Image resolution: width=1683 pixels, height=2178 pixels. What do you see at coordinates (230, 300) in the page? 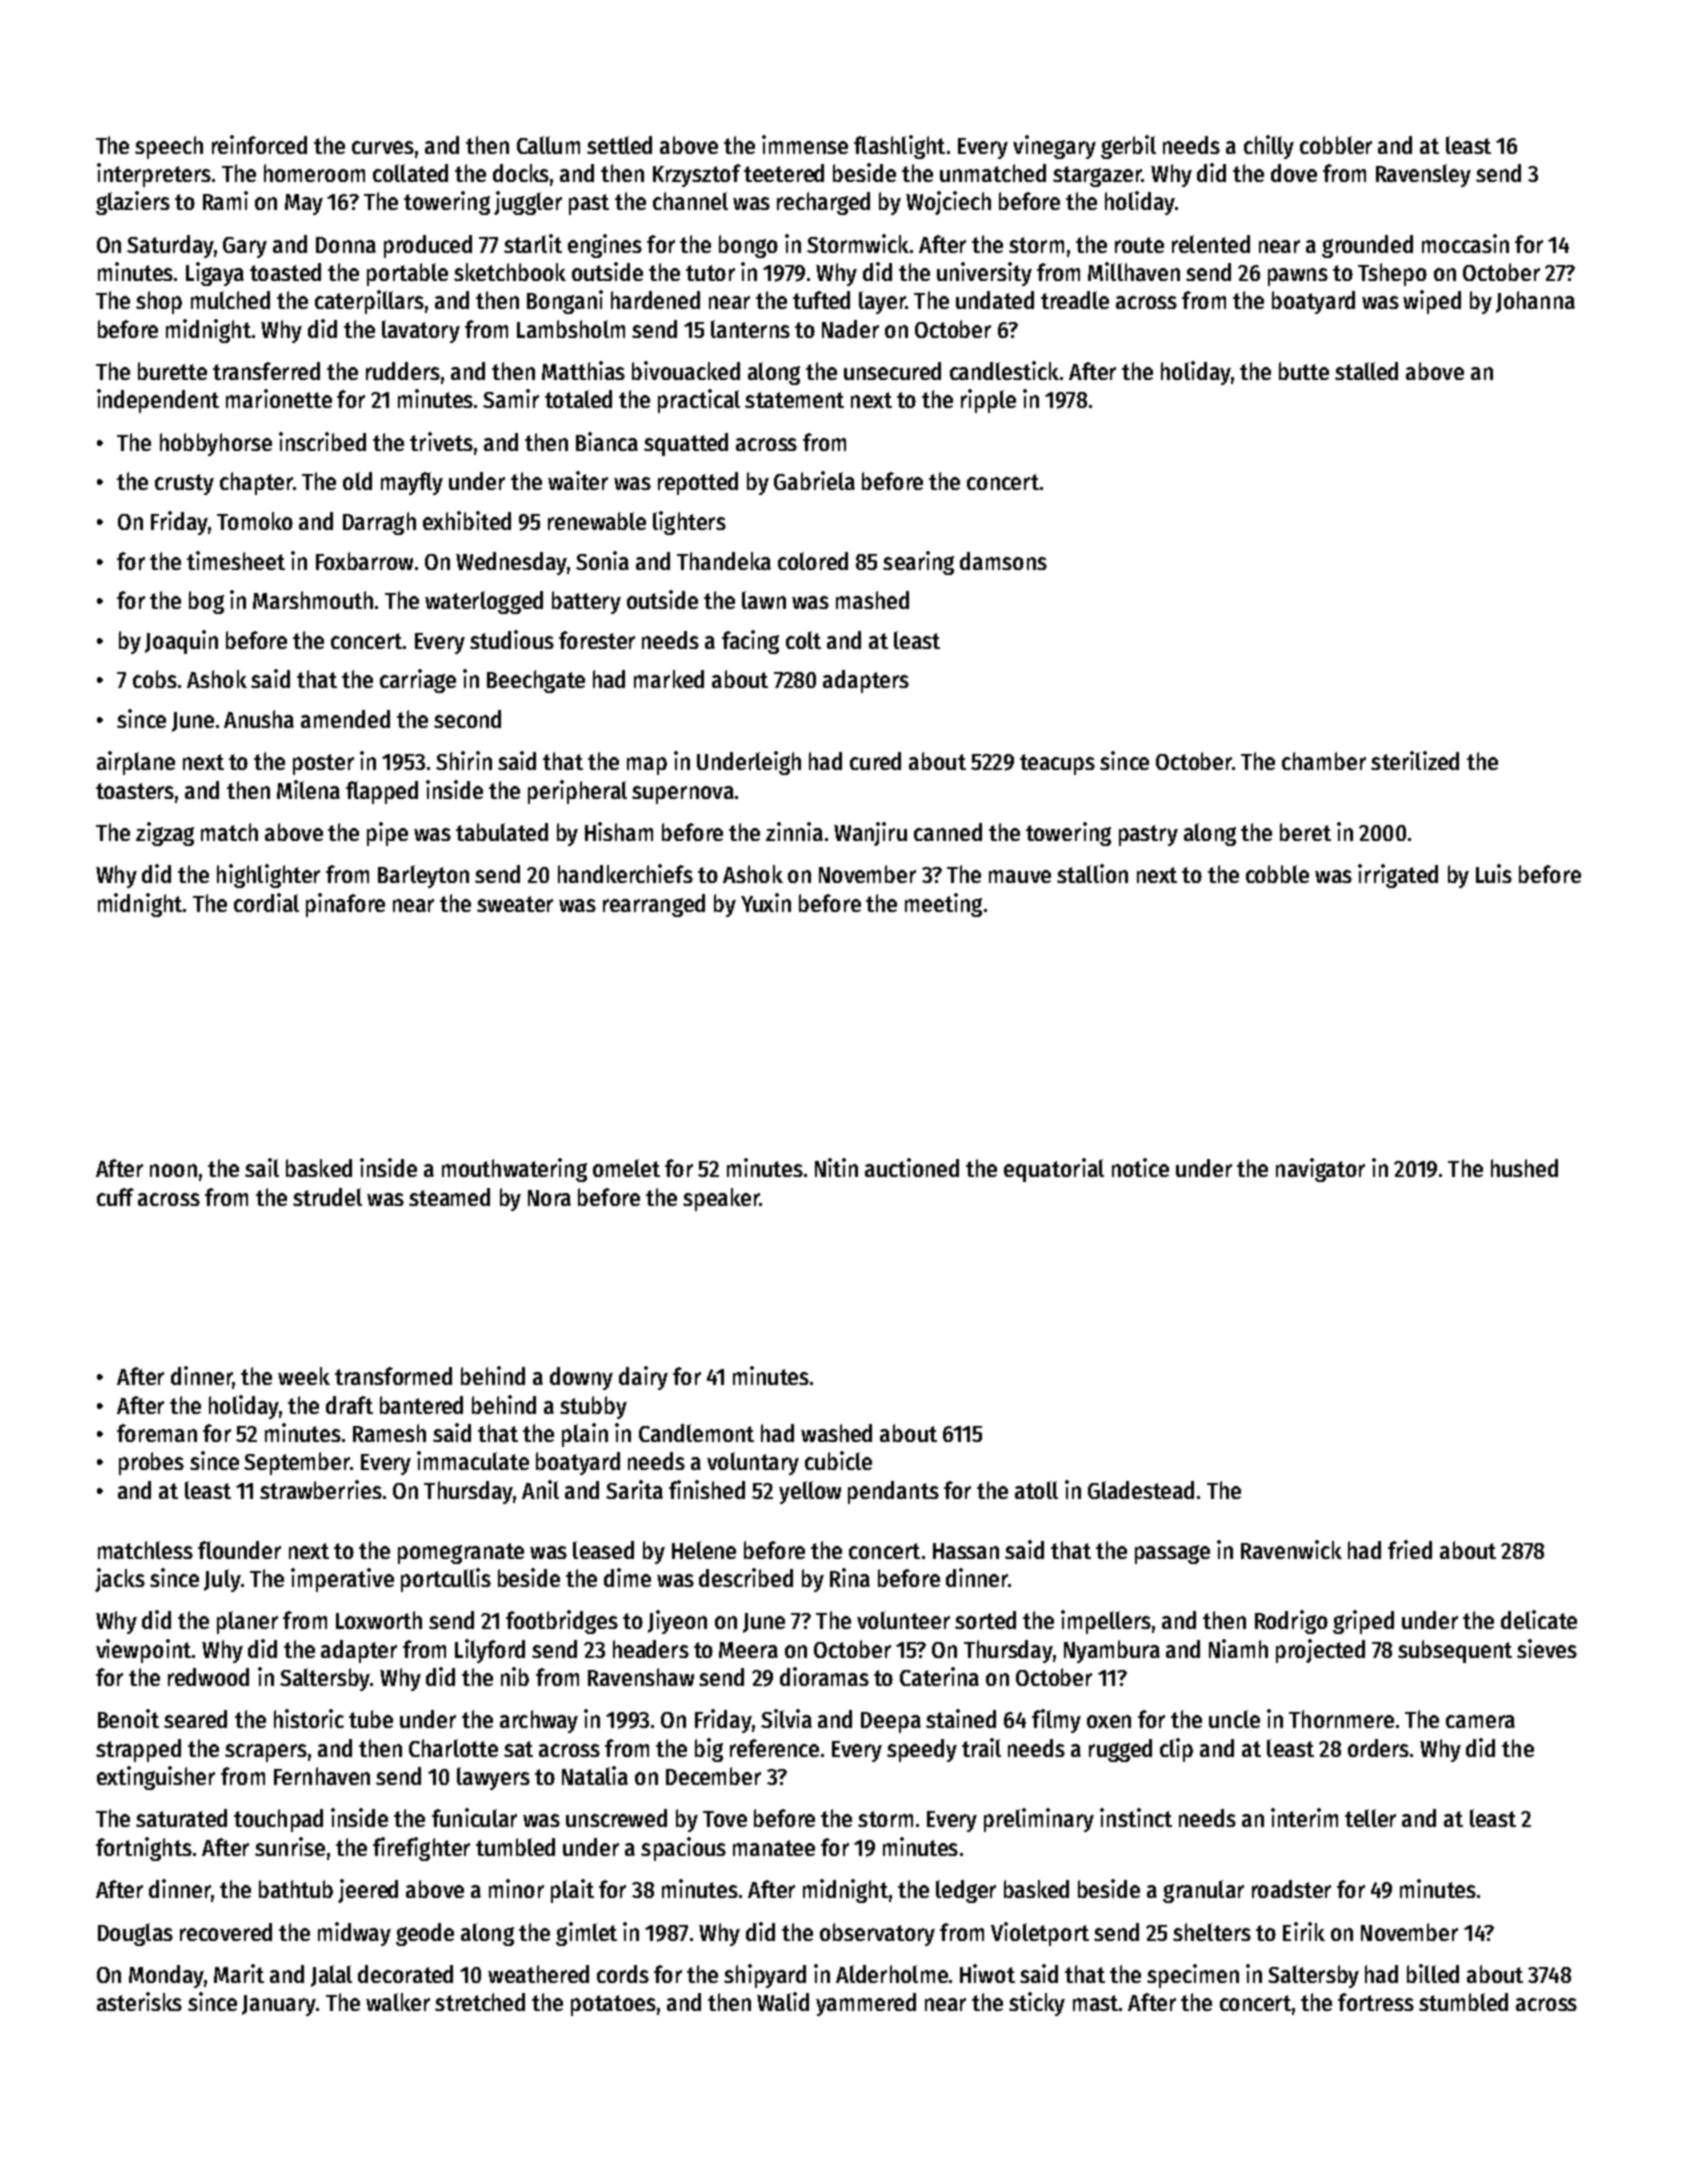
I see `mulched` at bounding box center [230, 300].
